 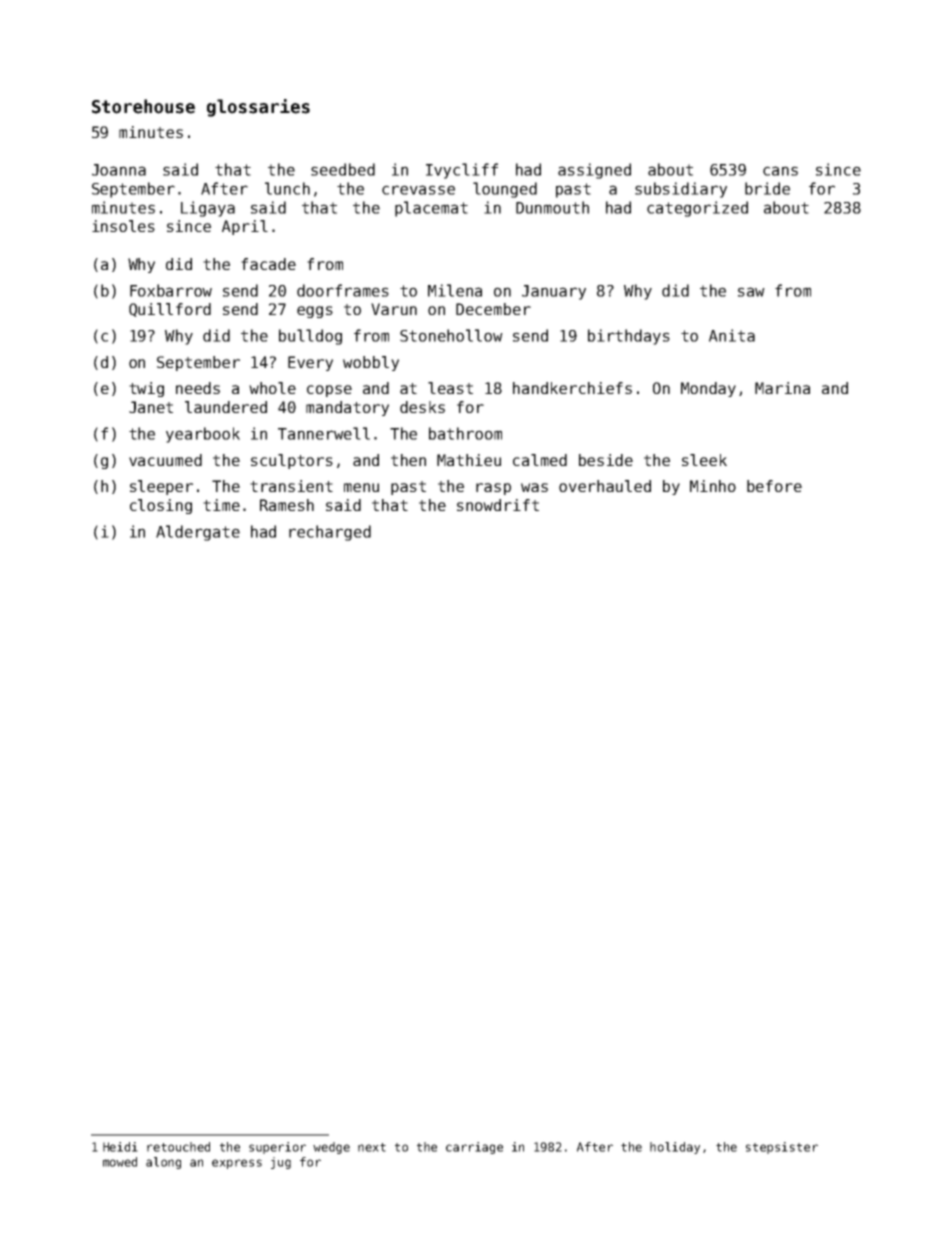 What do you see at coordinates (198, 533) in the document?
I see `Aldergate` at bounding box center [198, 533].
